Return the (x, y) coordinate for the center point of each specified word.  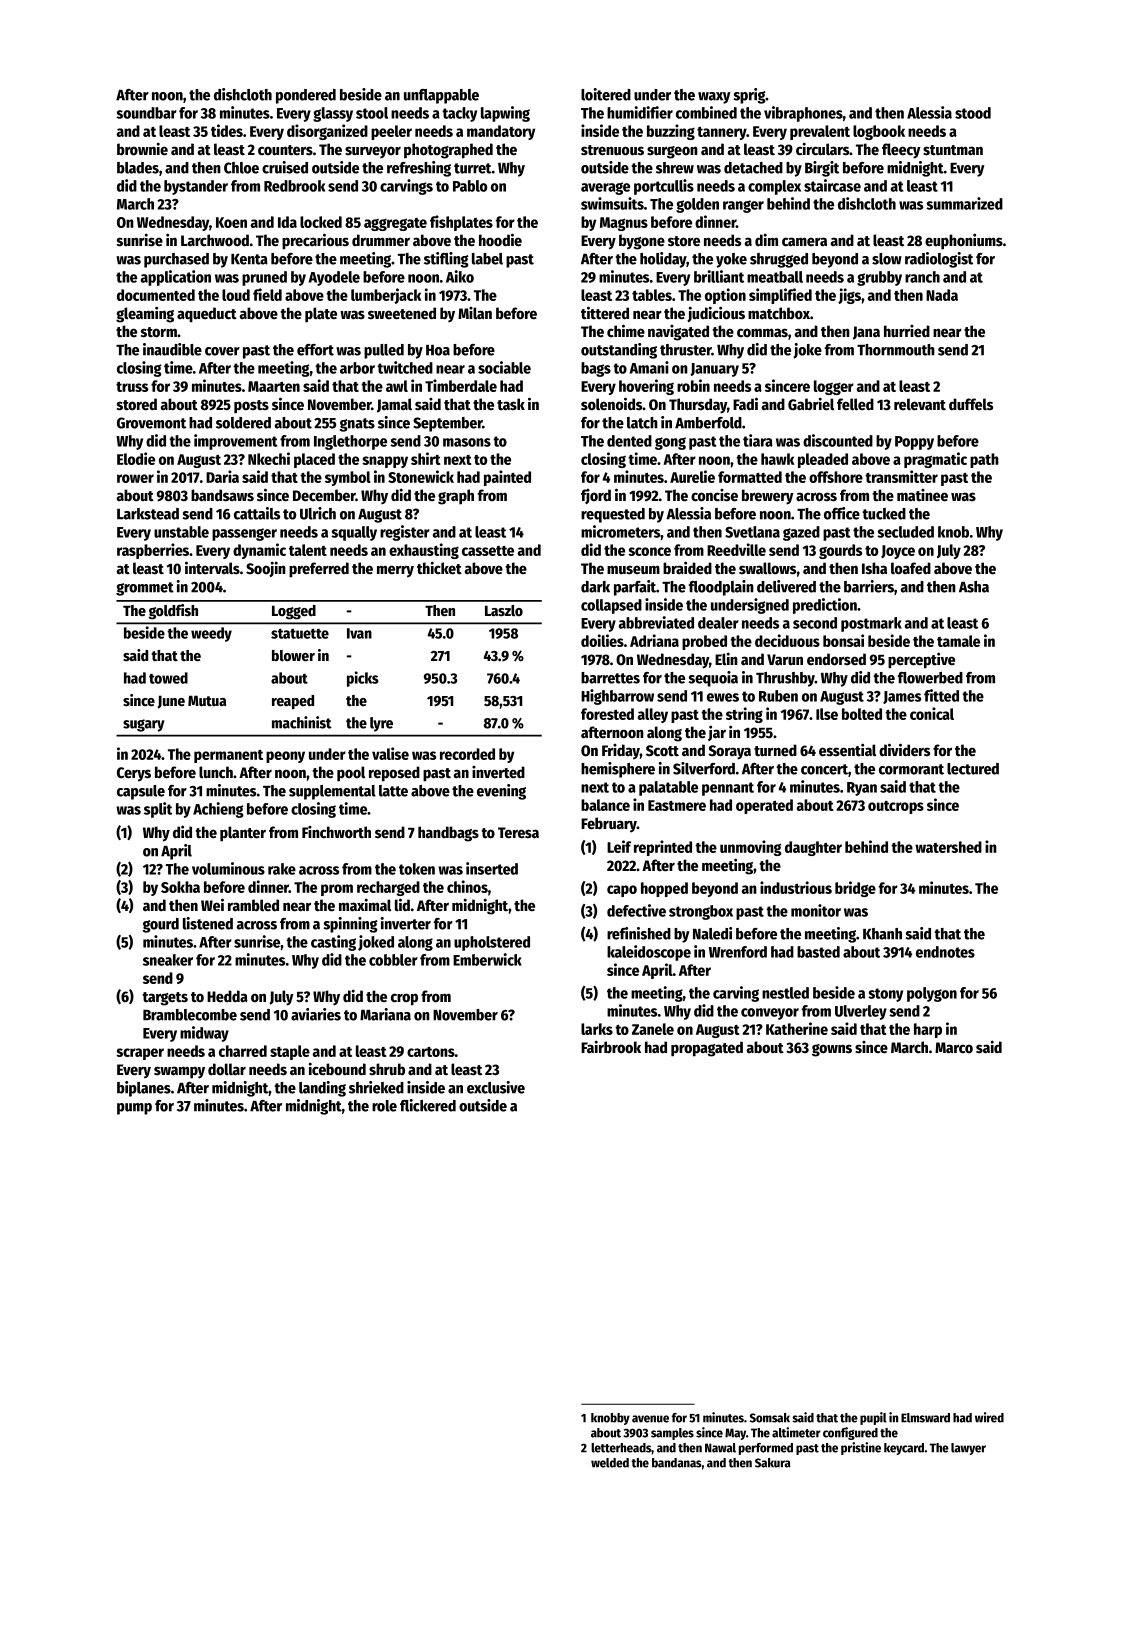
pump (134, 1109)
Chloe (241, 168)
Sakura (773, 1463)
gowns (832, 1050)
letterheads (621, 1448)
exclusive (496, 1087)
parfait (635, 588)
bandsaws (222, 495)
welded (610, 1463)
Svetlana (752, 532)
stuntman (953, 150)
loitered (606, 94)
